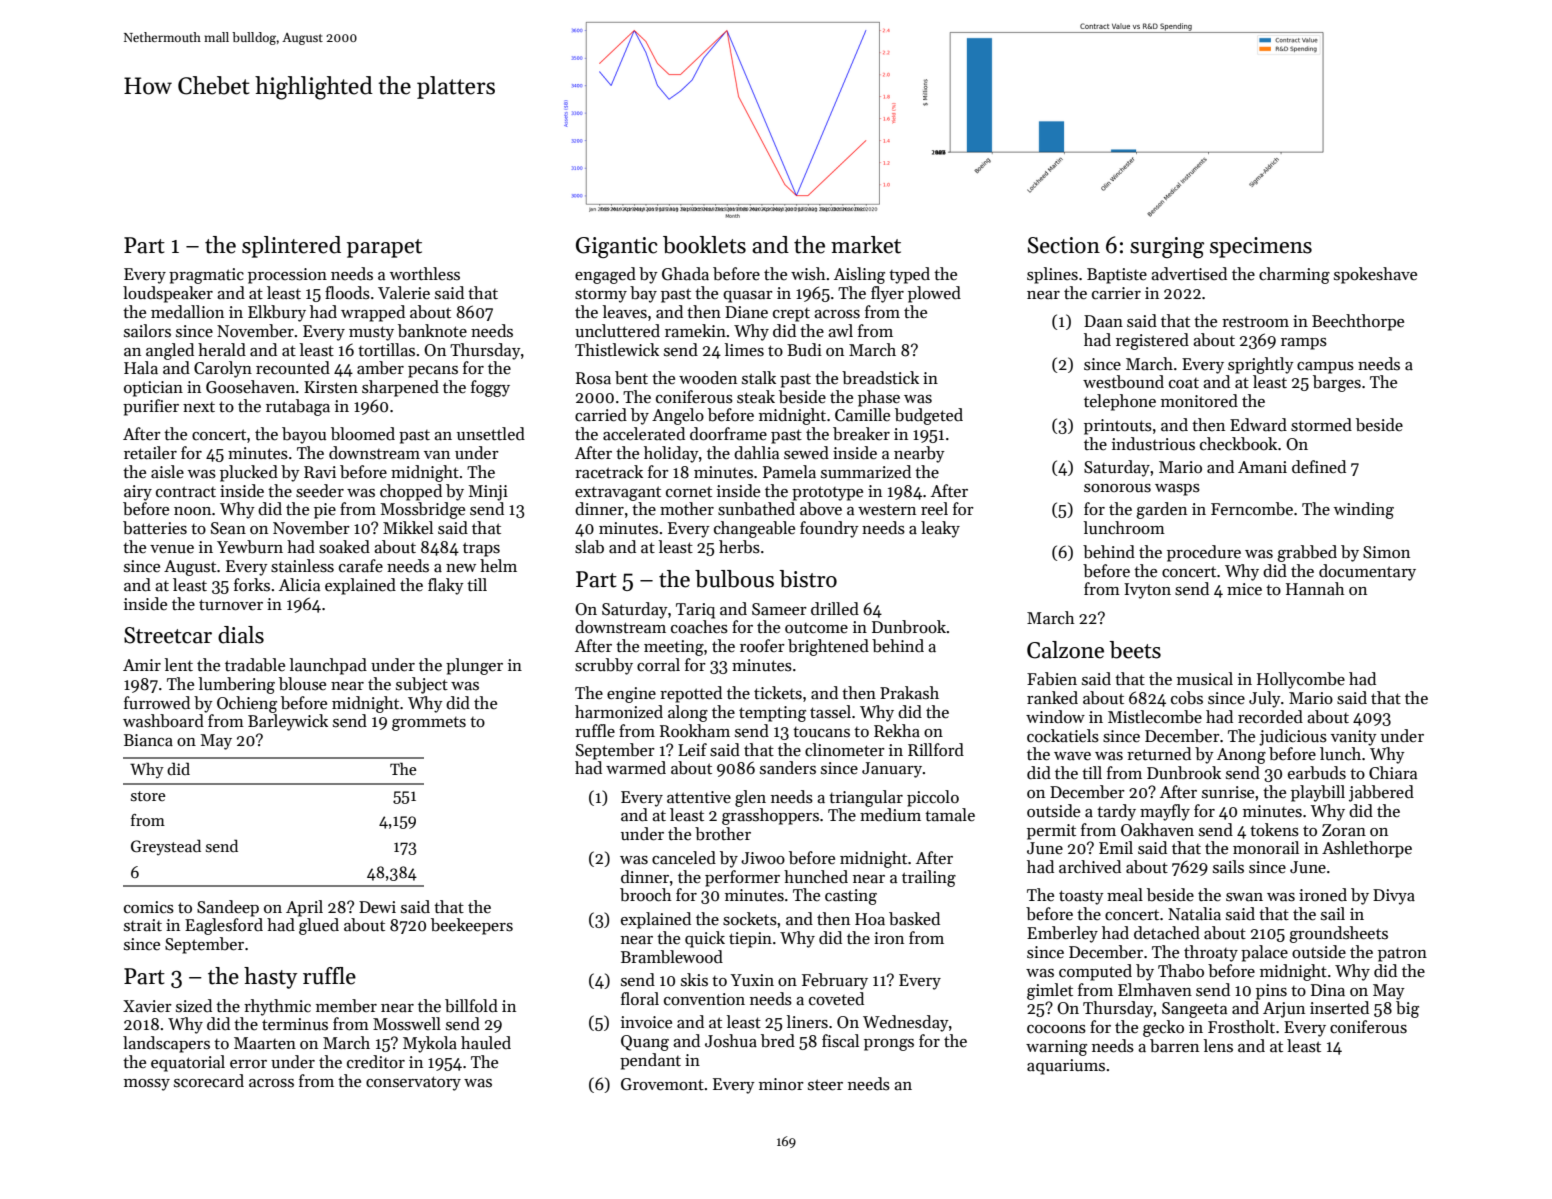 This document has width=1552, height=1199. I want to click on Hollycombe, so click(1301, 680).
